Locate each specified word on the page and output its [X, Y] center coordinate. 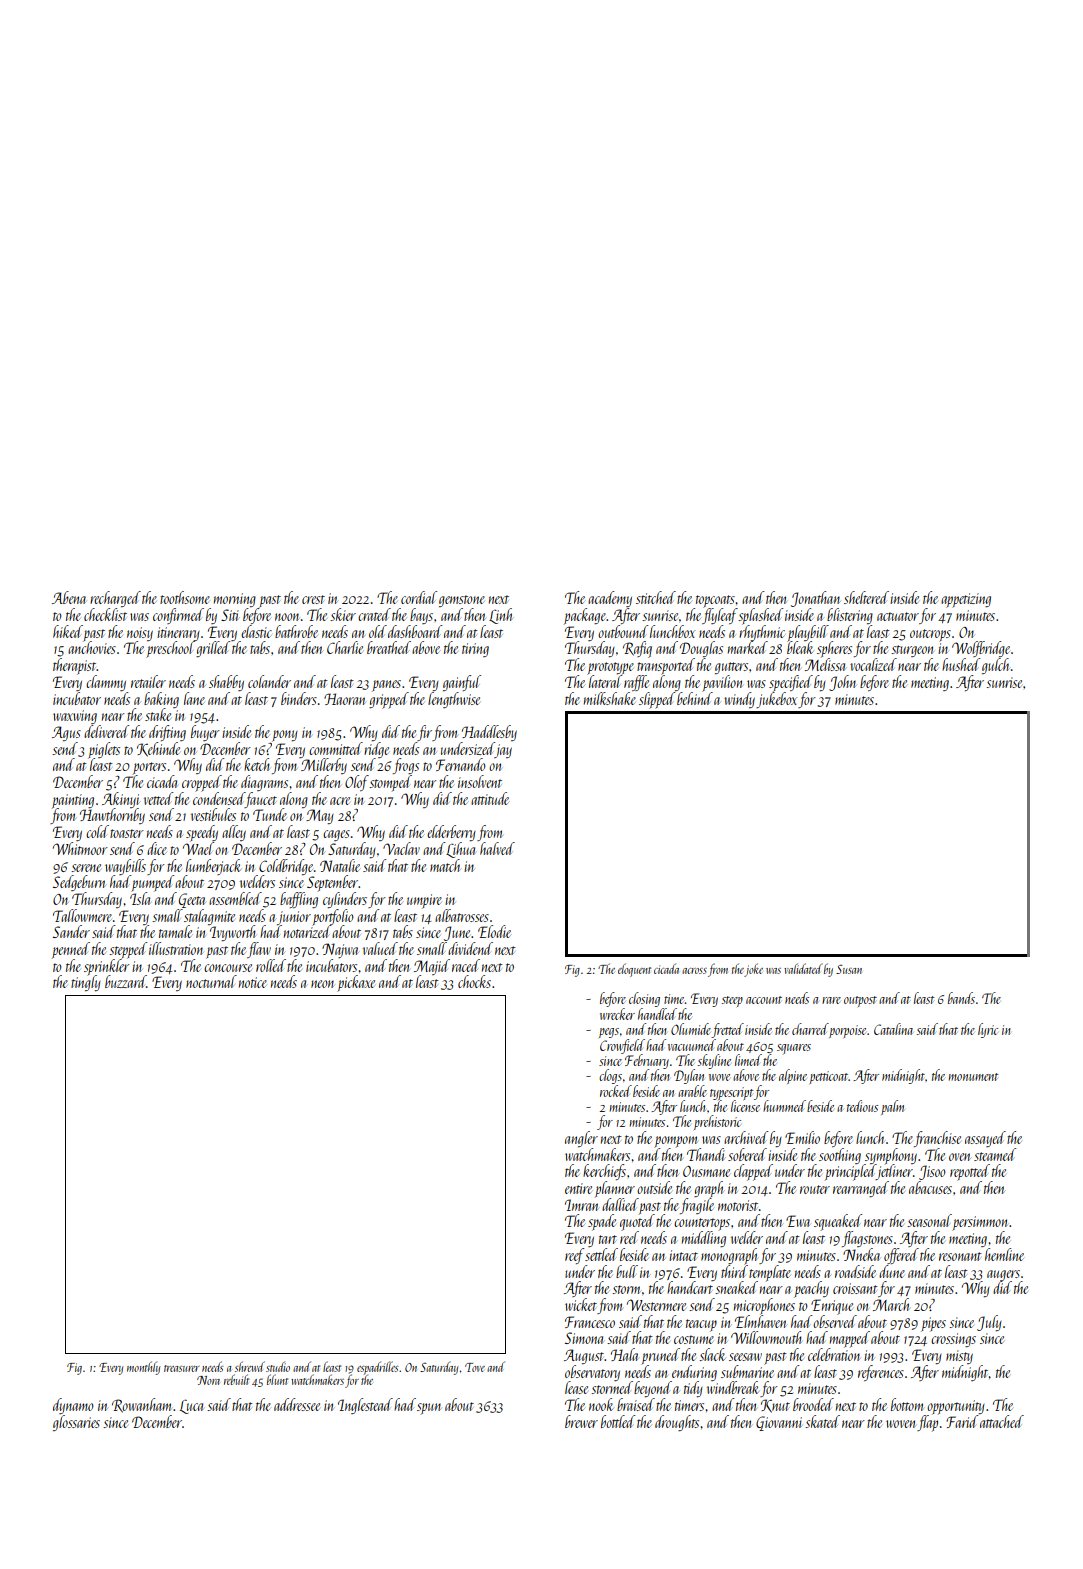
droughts [677, 1423]
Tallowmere [82, 915]
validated [803, 968]
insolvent [480, 781]
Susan [849, 969]
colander [269, 681]
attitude [490, 798]
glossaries [76, 1423]
